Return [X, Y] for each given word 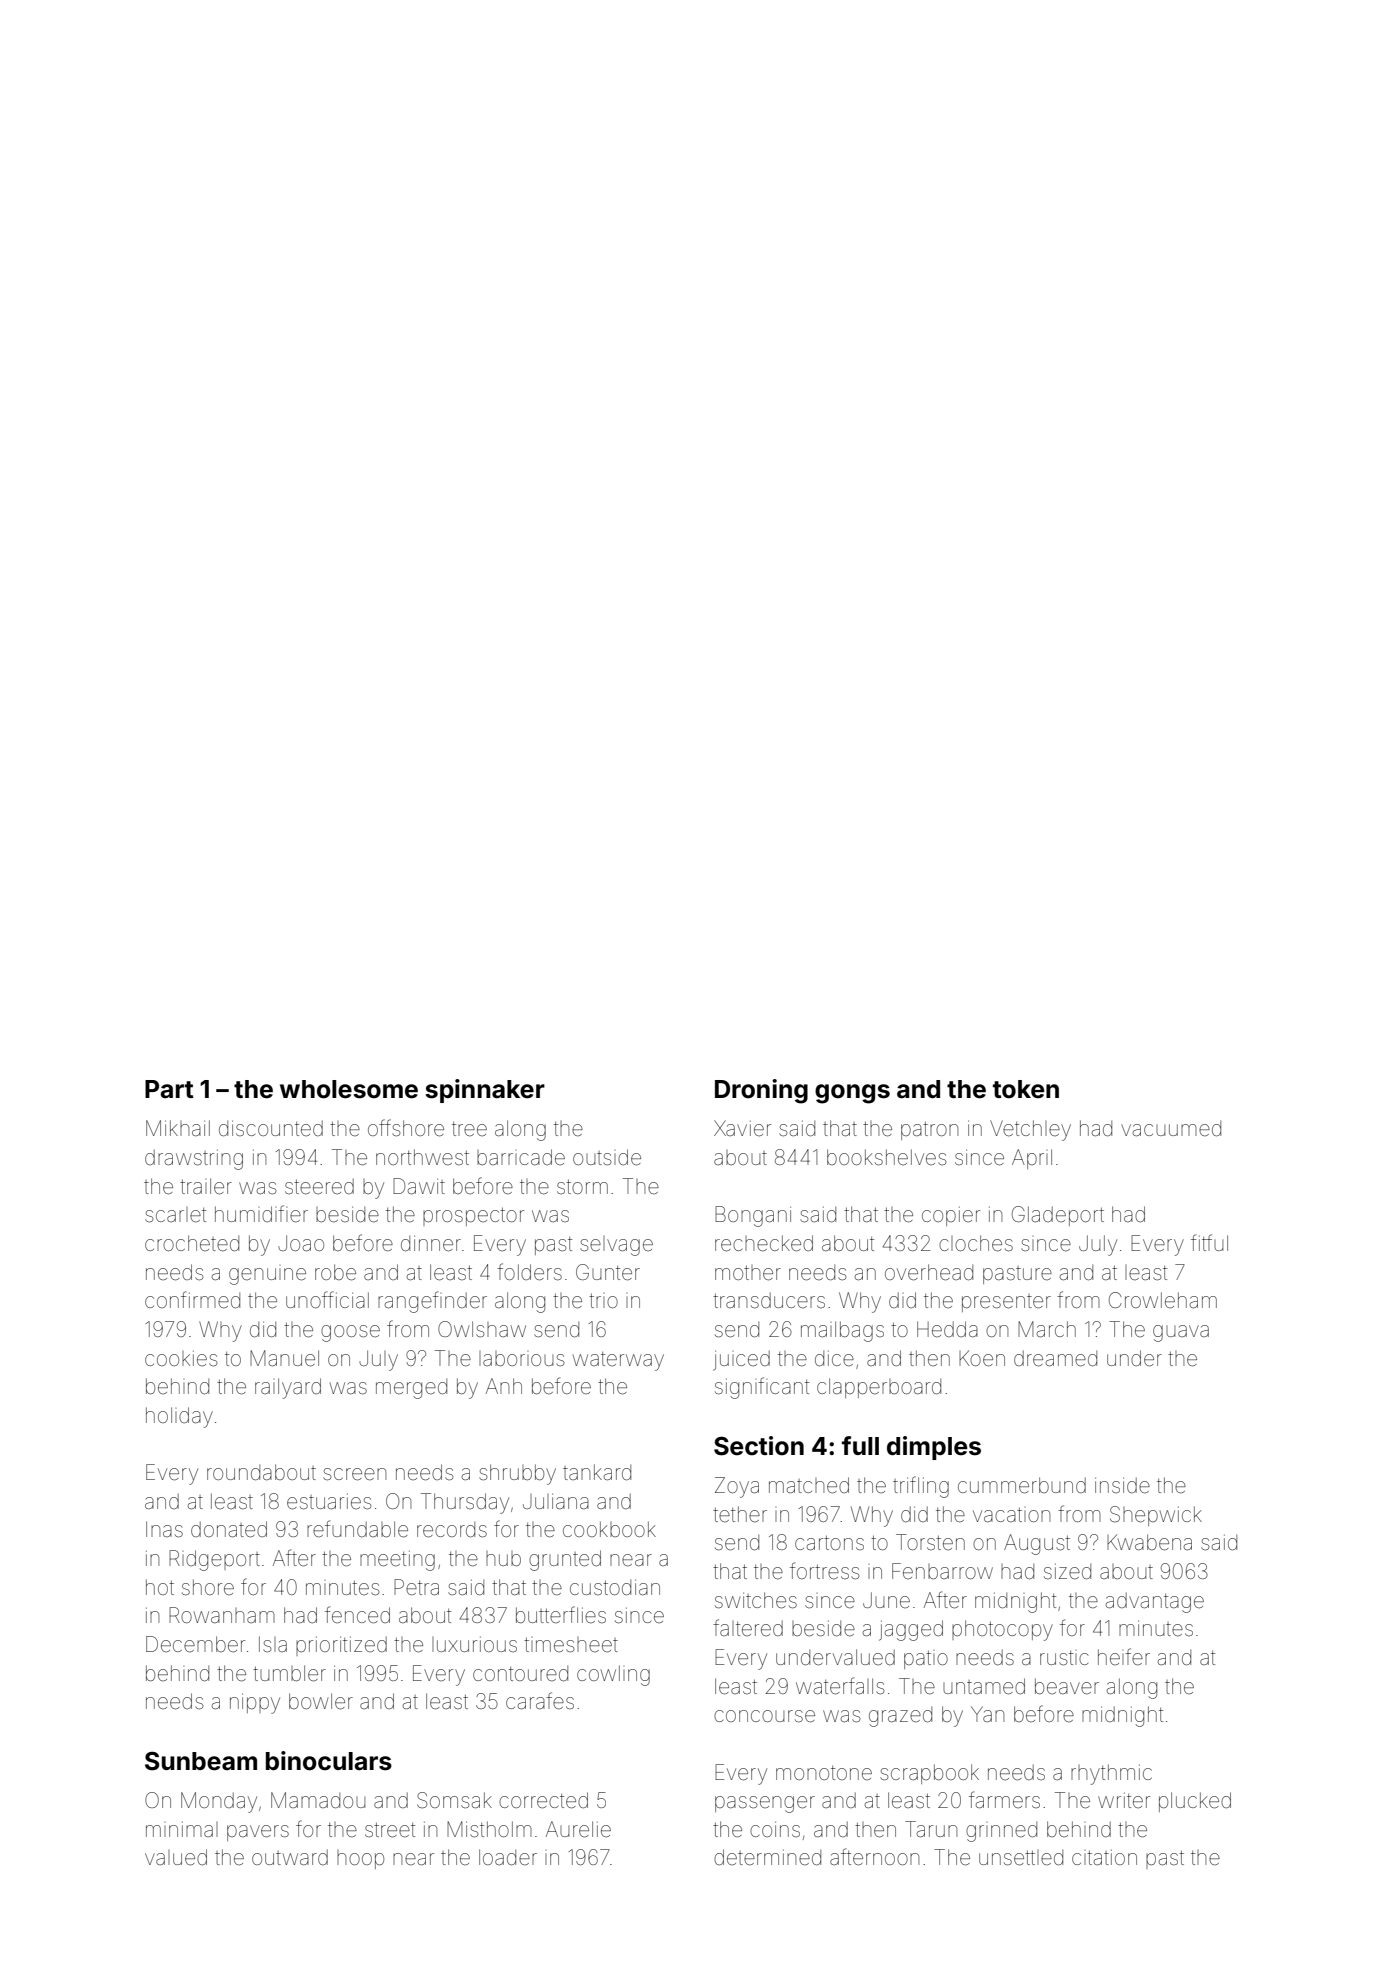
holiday [179, 1417]
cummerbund [1022, 1485]
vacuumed [1171, 1128]
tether [740, 1514]
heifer [1124, 1656]
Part [169, 1089]
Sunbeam [201, 1761]
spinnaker [485, 1091]
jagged [911, 1630]
